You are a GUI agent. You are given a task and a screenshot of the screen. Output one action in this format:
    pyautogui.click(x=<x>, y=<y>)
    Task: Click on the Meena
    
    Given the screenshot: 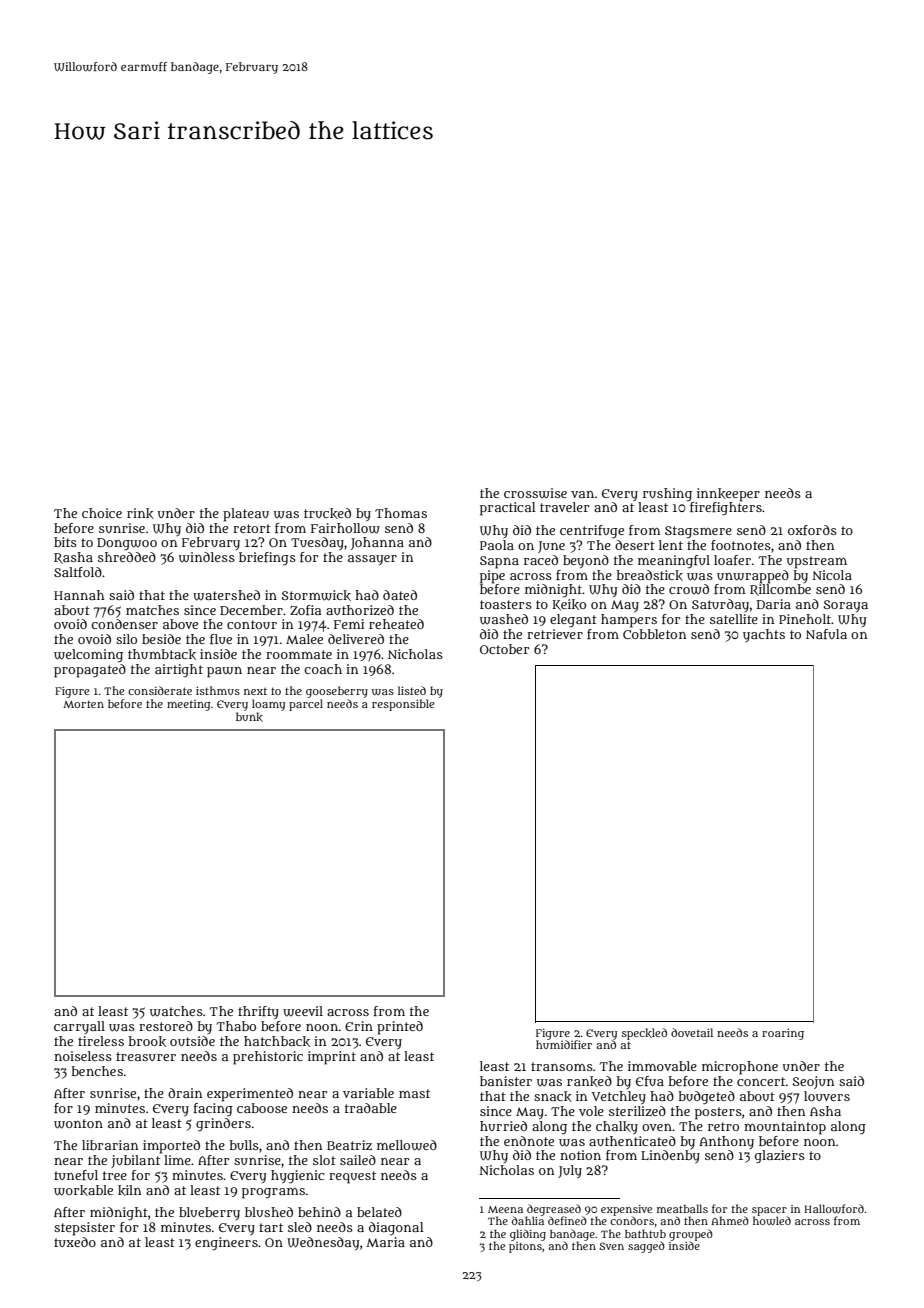 What is the action you would take?
    pyautogui.click(x=505, y=1209)
